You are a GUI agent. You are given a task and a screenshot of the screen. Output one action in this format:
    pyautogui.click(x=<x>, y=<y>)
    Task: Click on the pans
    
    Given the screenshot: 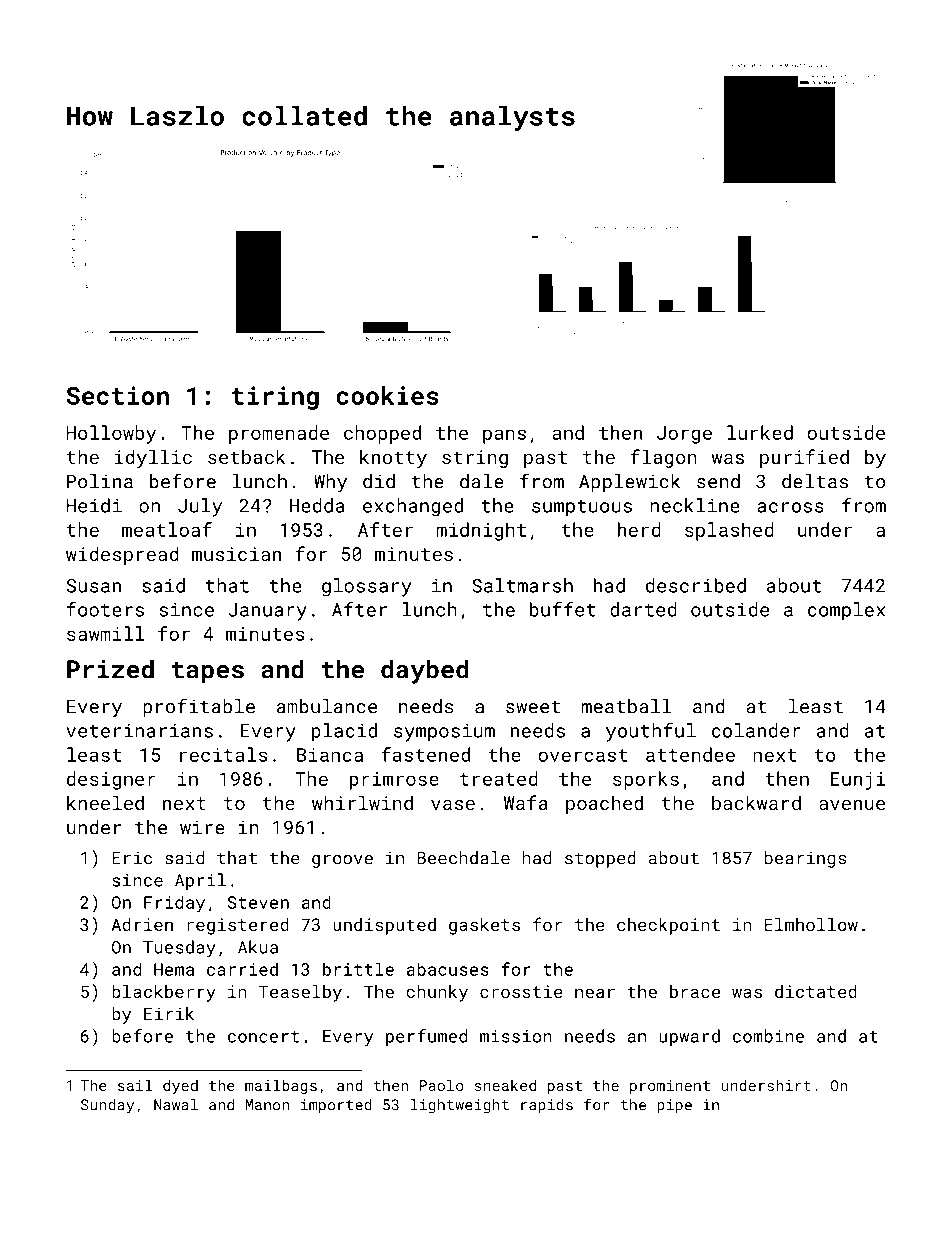 What is the action you would take?
    pyautogui.click(x=504, y=436)
